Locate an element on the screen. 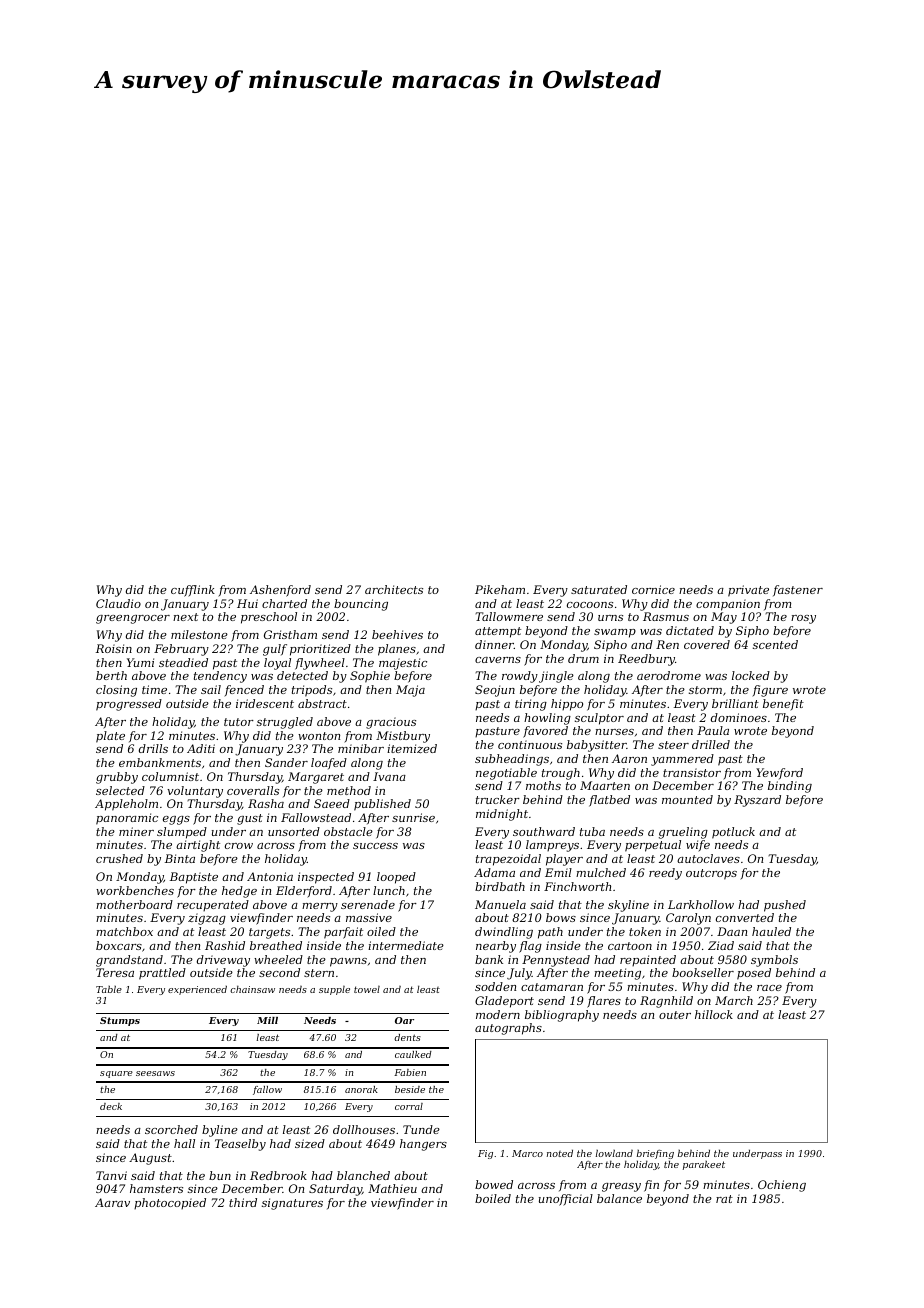  Ashenford is located at coordinates (280, 591).
